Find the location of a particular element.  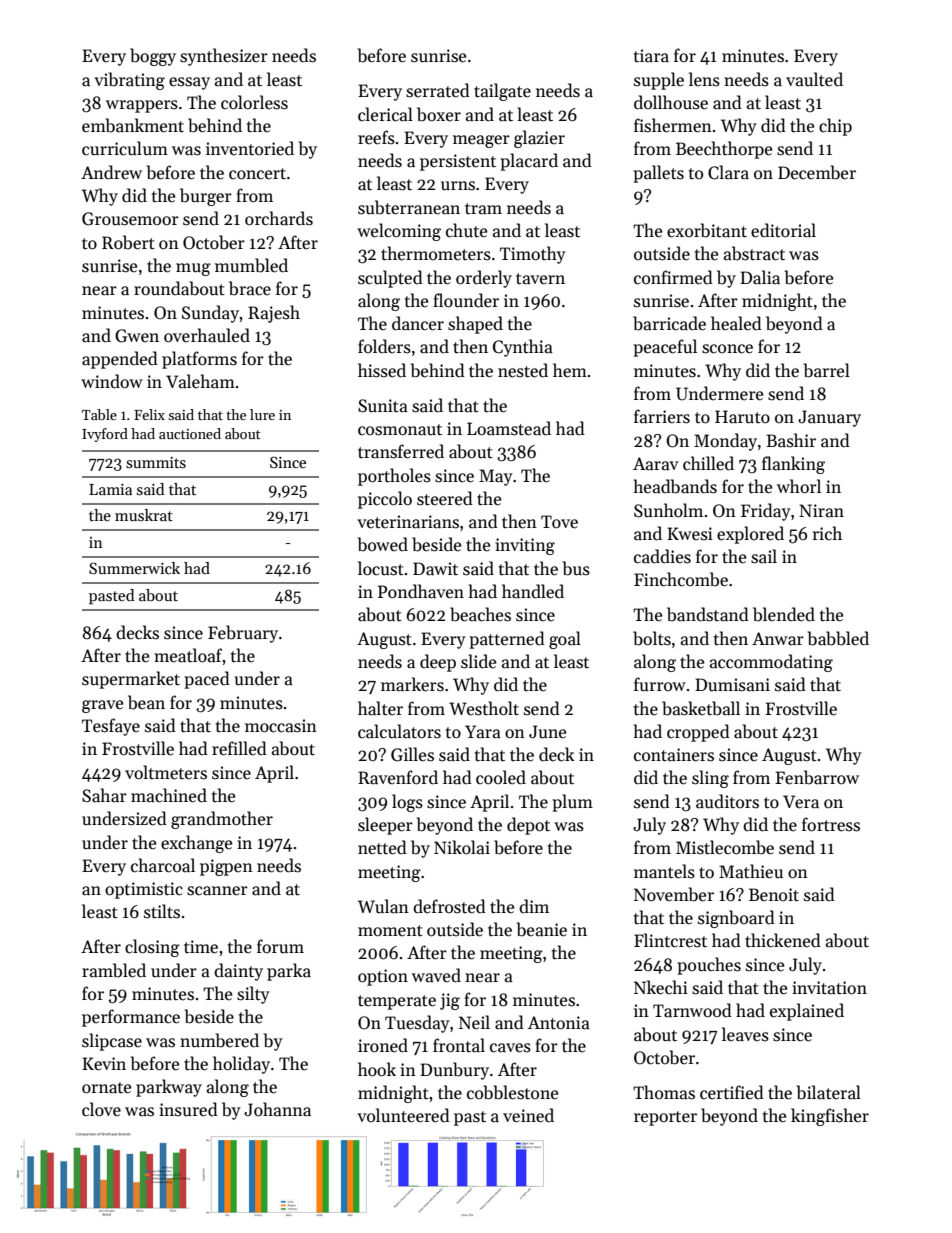

tiara is located at coordinates (651, 56).
